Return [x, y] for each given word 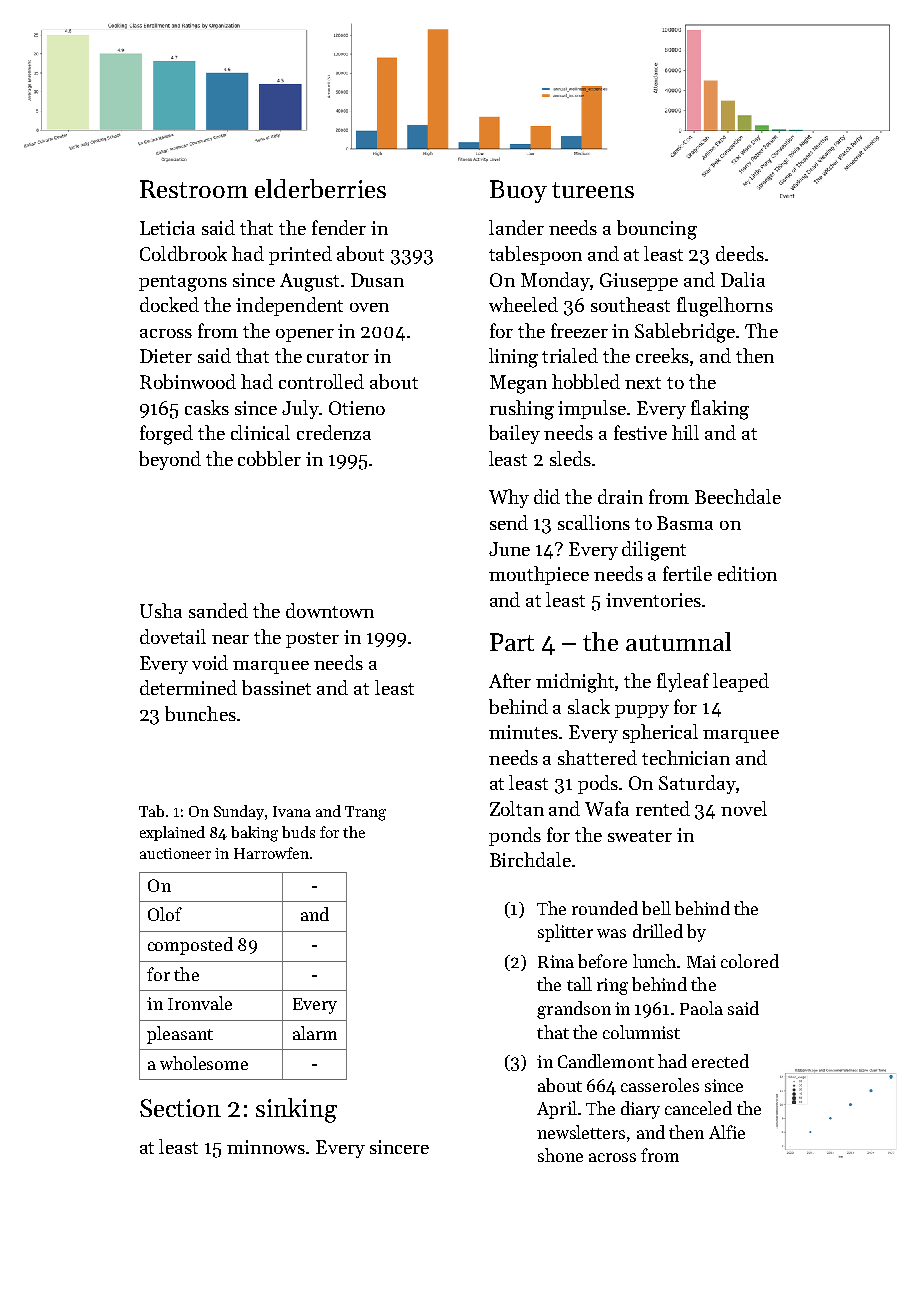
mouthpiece [539, 575]
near [230, 639]
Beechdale [738, 496]
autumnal [678, 641]
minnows [266, 1147]
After [510, 680]
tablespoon [535, 255]
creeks [662, 355]
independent [289, 306]
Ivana [292, 811]
